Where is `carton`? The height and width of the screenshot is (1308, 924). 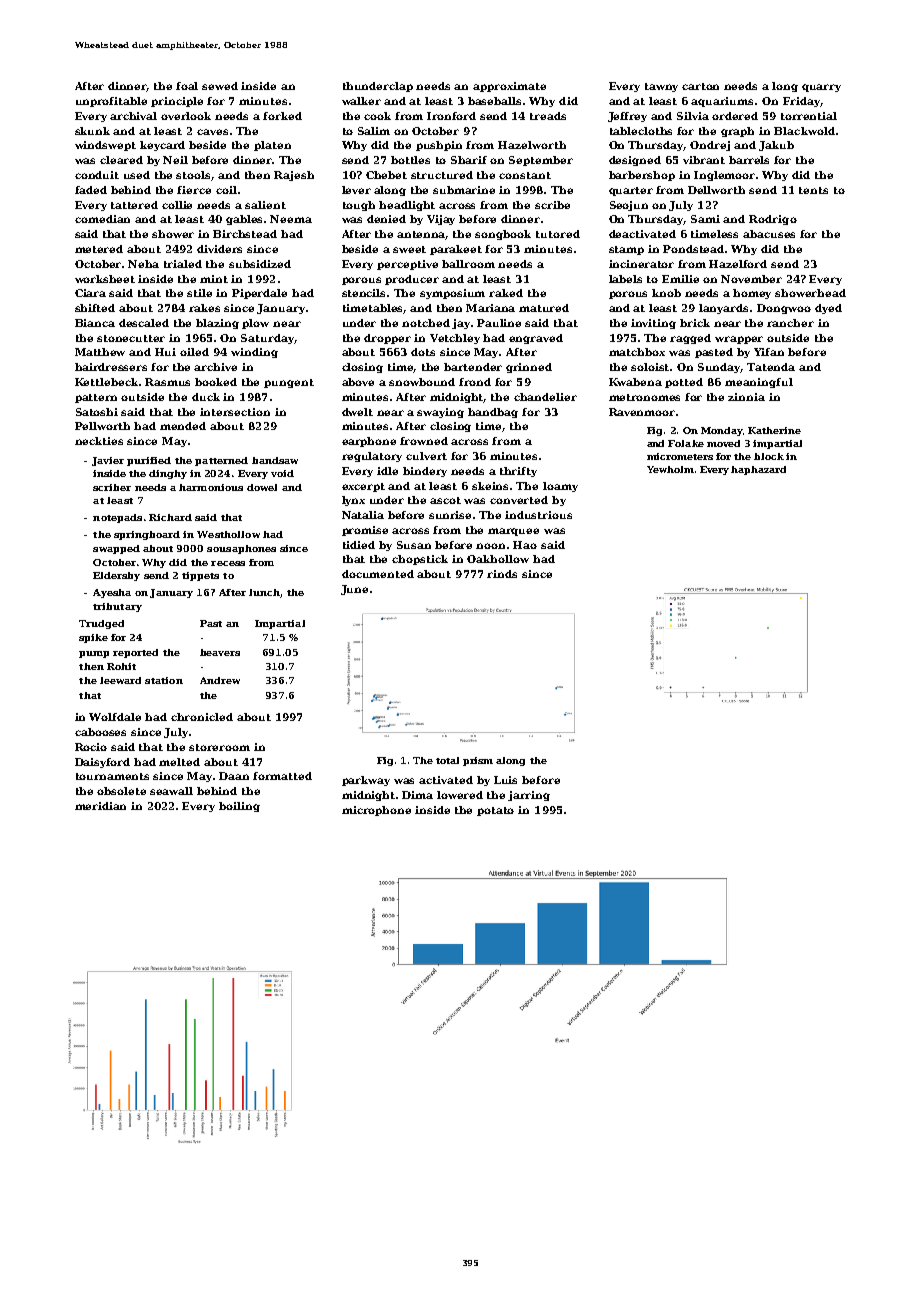
carton is located at coordinates (700, 86).
